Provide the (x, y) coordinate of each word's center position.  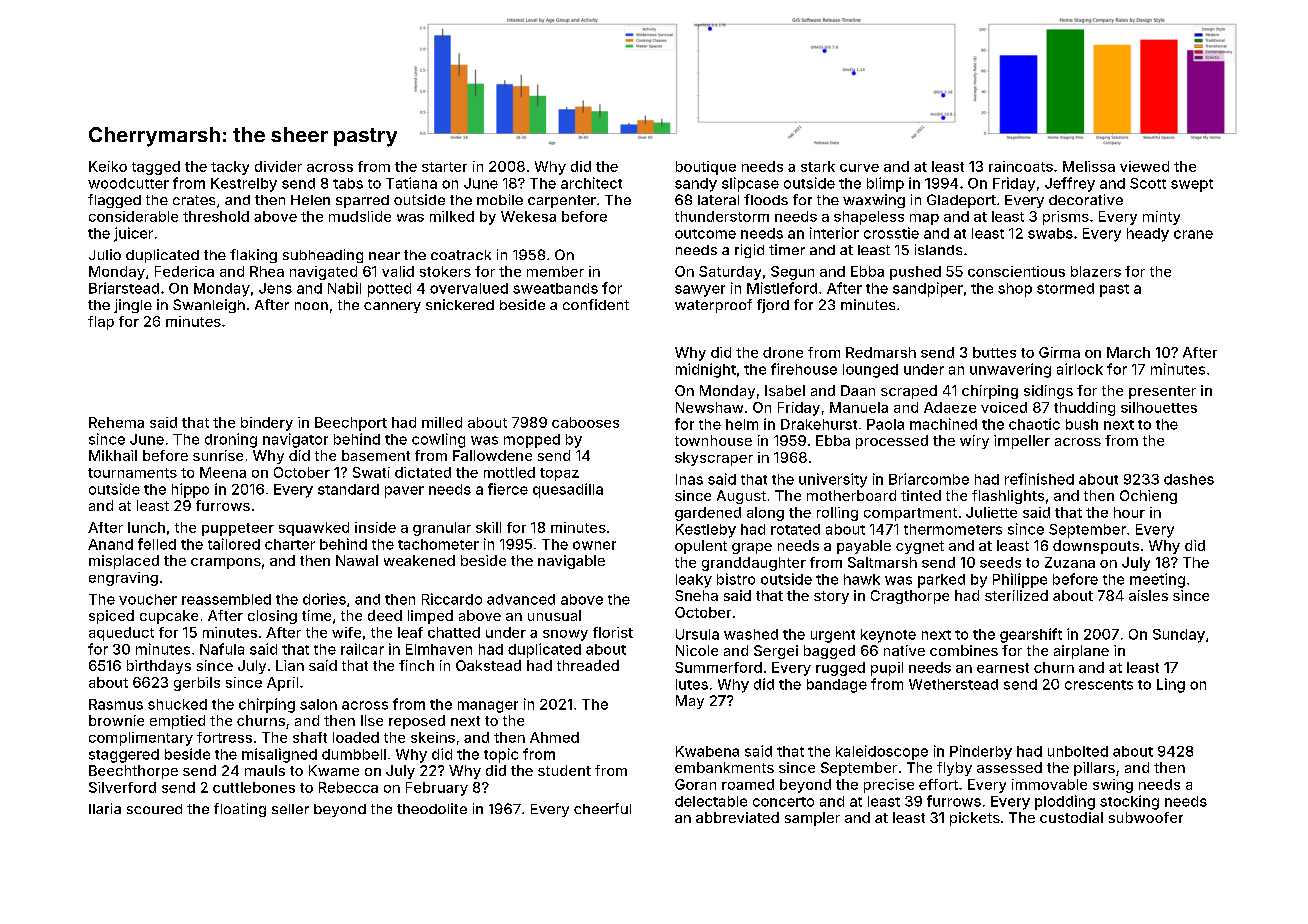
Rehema (116, 422)
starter (444, 167)
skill (488, 527)
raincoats (1021, 166)
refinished (1039, 479)
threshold (216, 216)
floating (240, 810)
